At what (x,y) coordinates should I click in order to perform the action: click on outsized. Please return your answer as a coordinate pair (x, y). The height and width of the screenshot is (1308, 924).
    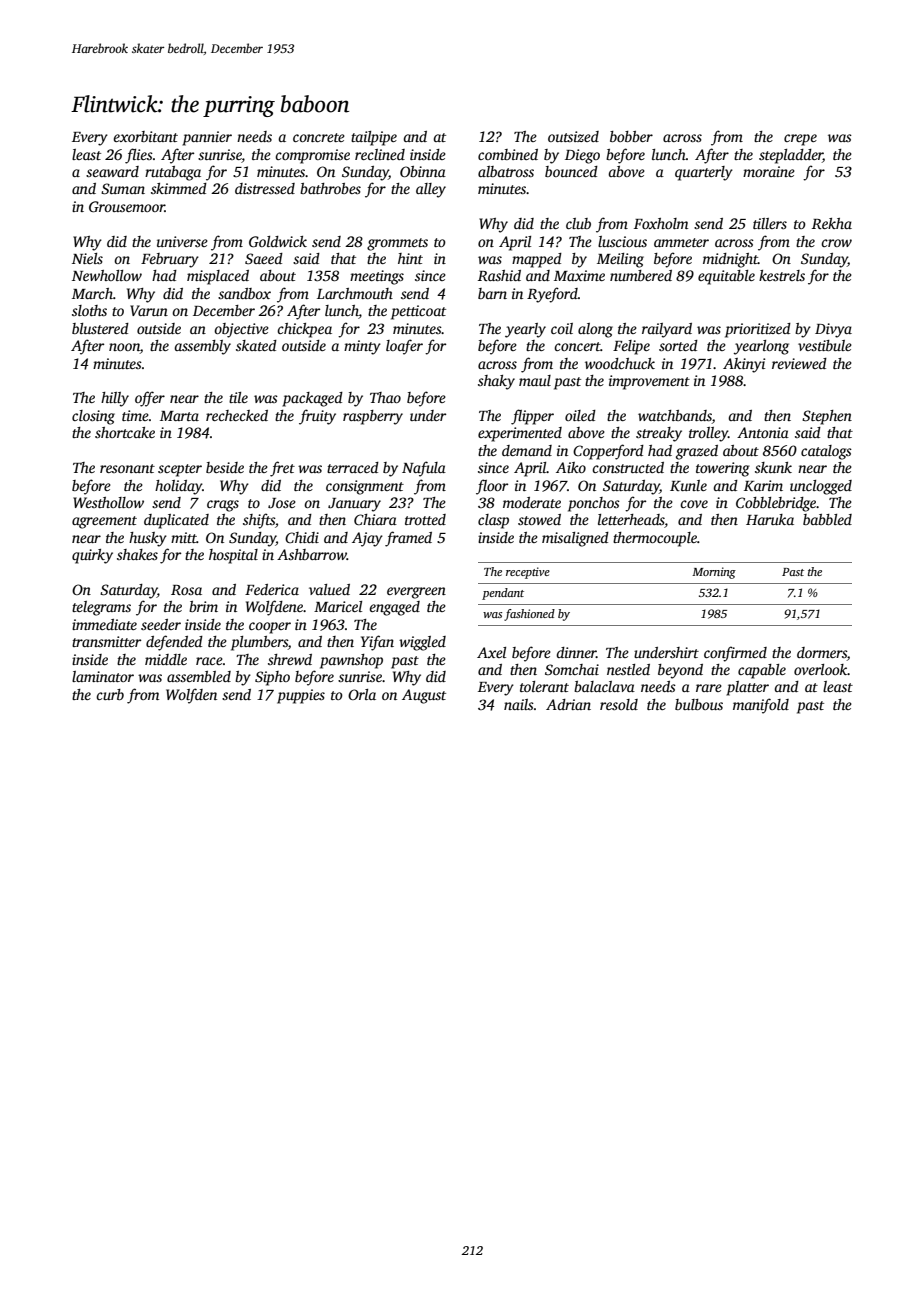
    Looking at the image, I should click on (573, 136).
